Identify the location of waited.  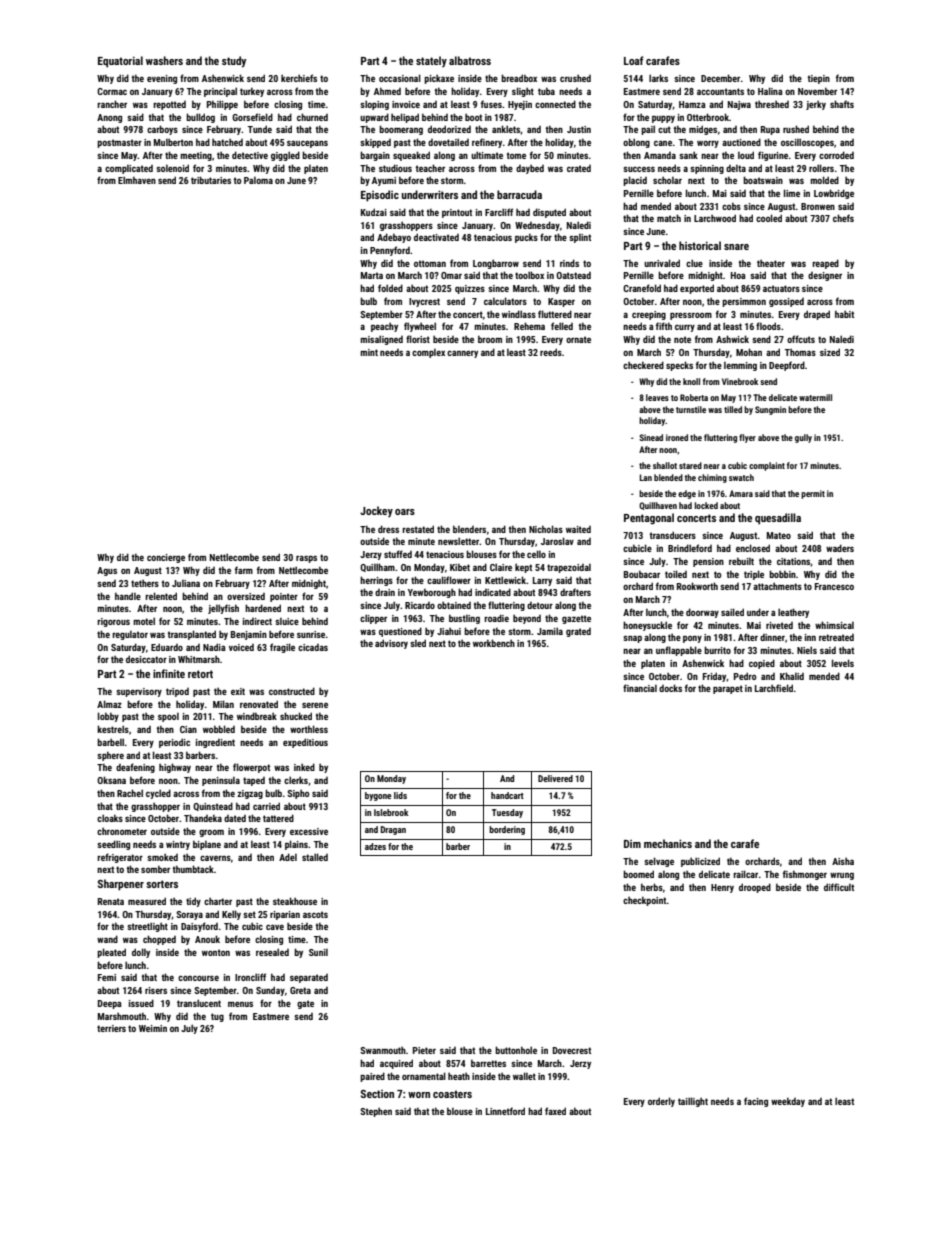
(578, 529).
